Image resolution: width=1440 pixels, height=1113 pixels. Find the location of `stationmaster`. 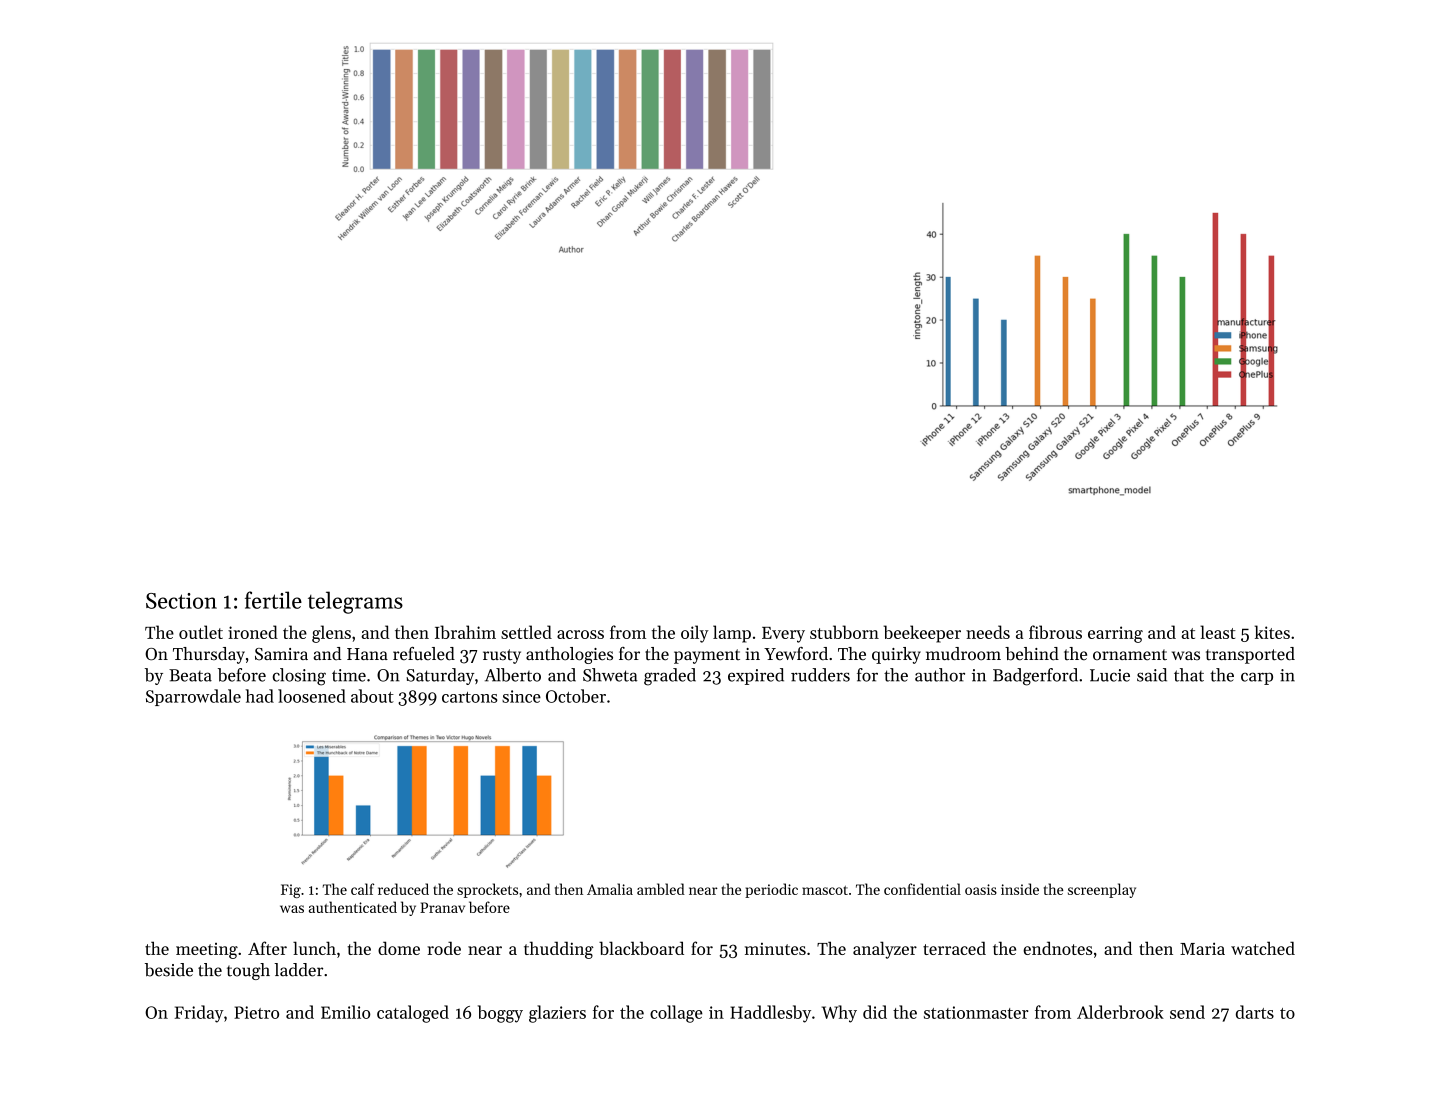

stationmaster is located at coordinates (976, 1012).
